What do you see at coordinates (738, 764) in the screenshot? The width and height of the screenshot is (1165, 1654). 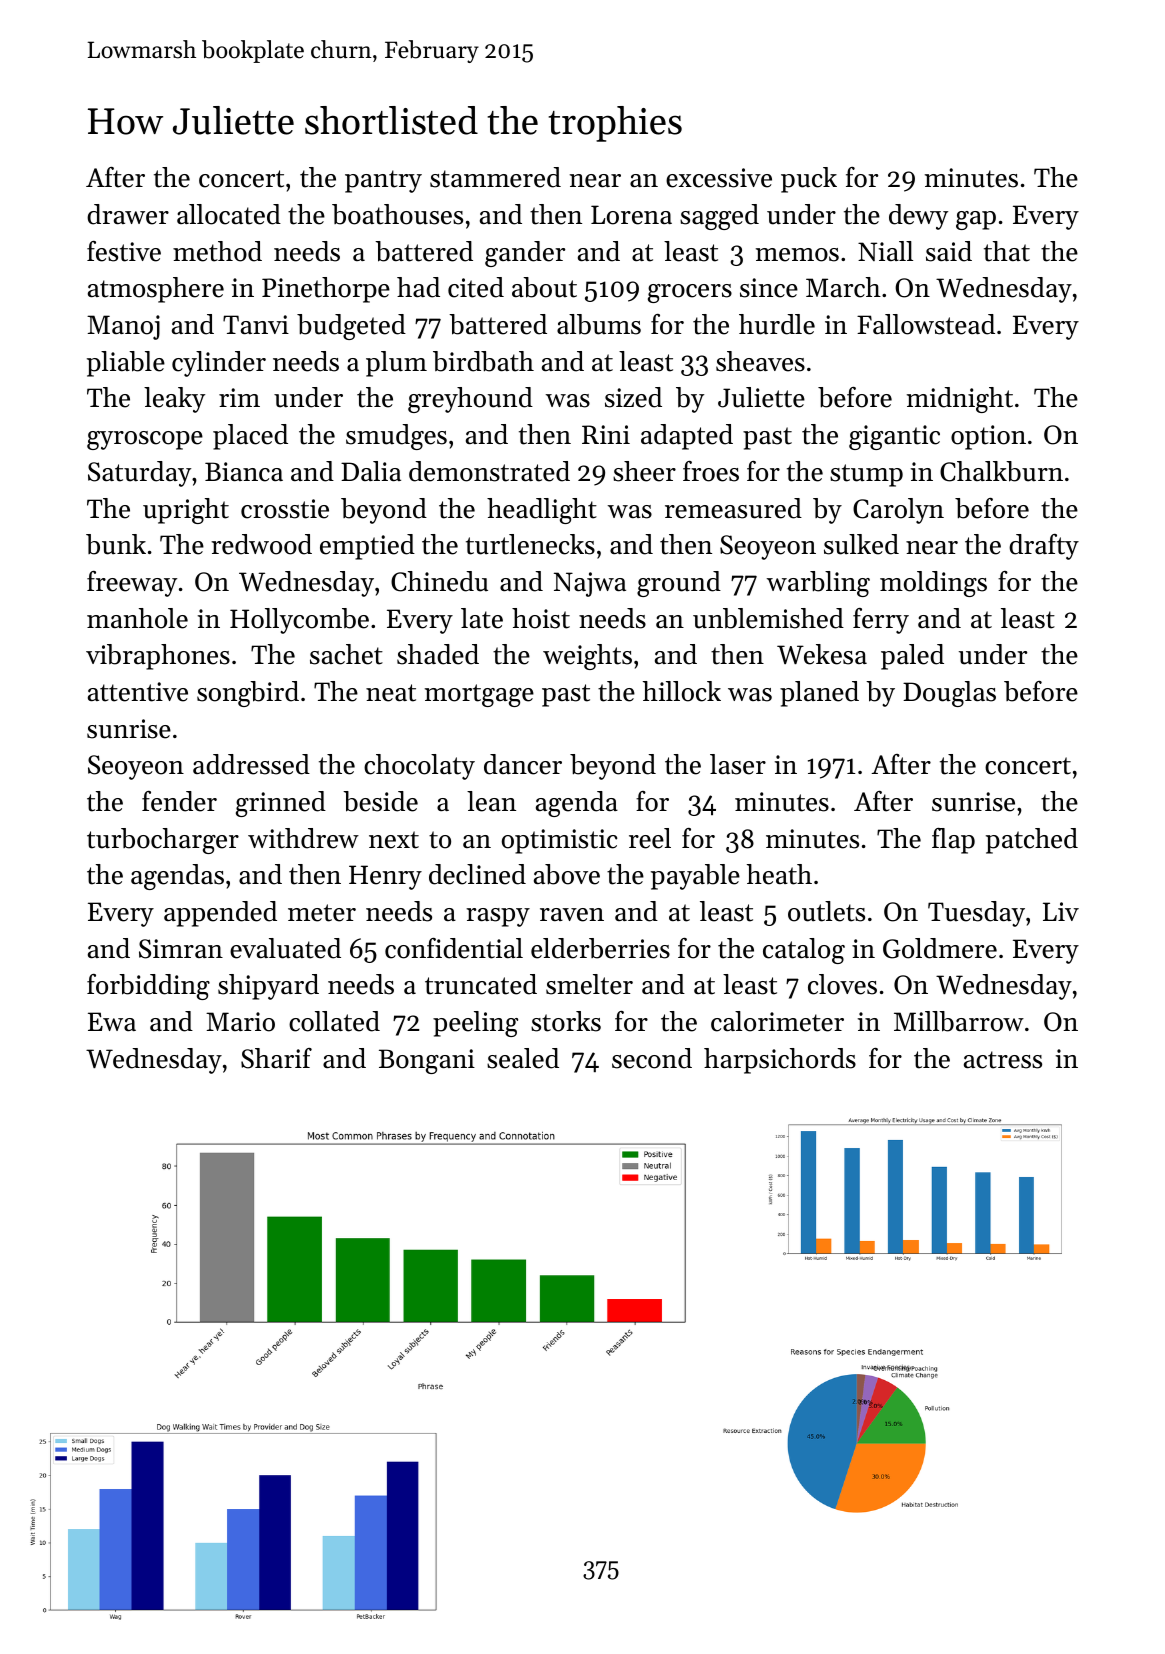 I see `laser` at bounding box center [738, 764].
